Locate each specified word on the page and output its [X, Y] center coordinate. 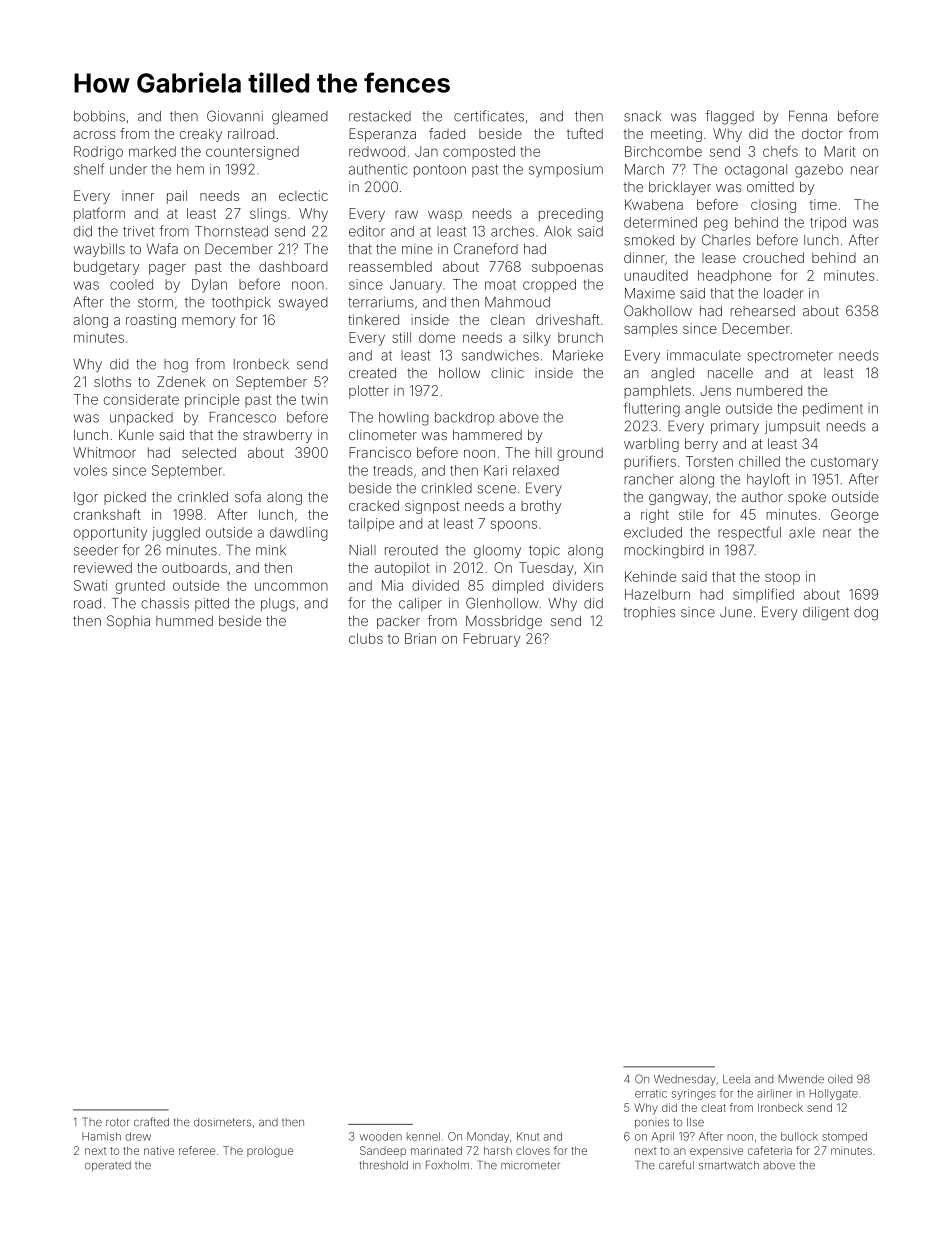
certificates [489, 116]
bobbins [99, 116]
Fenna [808, 116]
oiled [840, 1079]
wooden [381, 1136]
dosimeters [222, 1122]
